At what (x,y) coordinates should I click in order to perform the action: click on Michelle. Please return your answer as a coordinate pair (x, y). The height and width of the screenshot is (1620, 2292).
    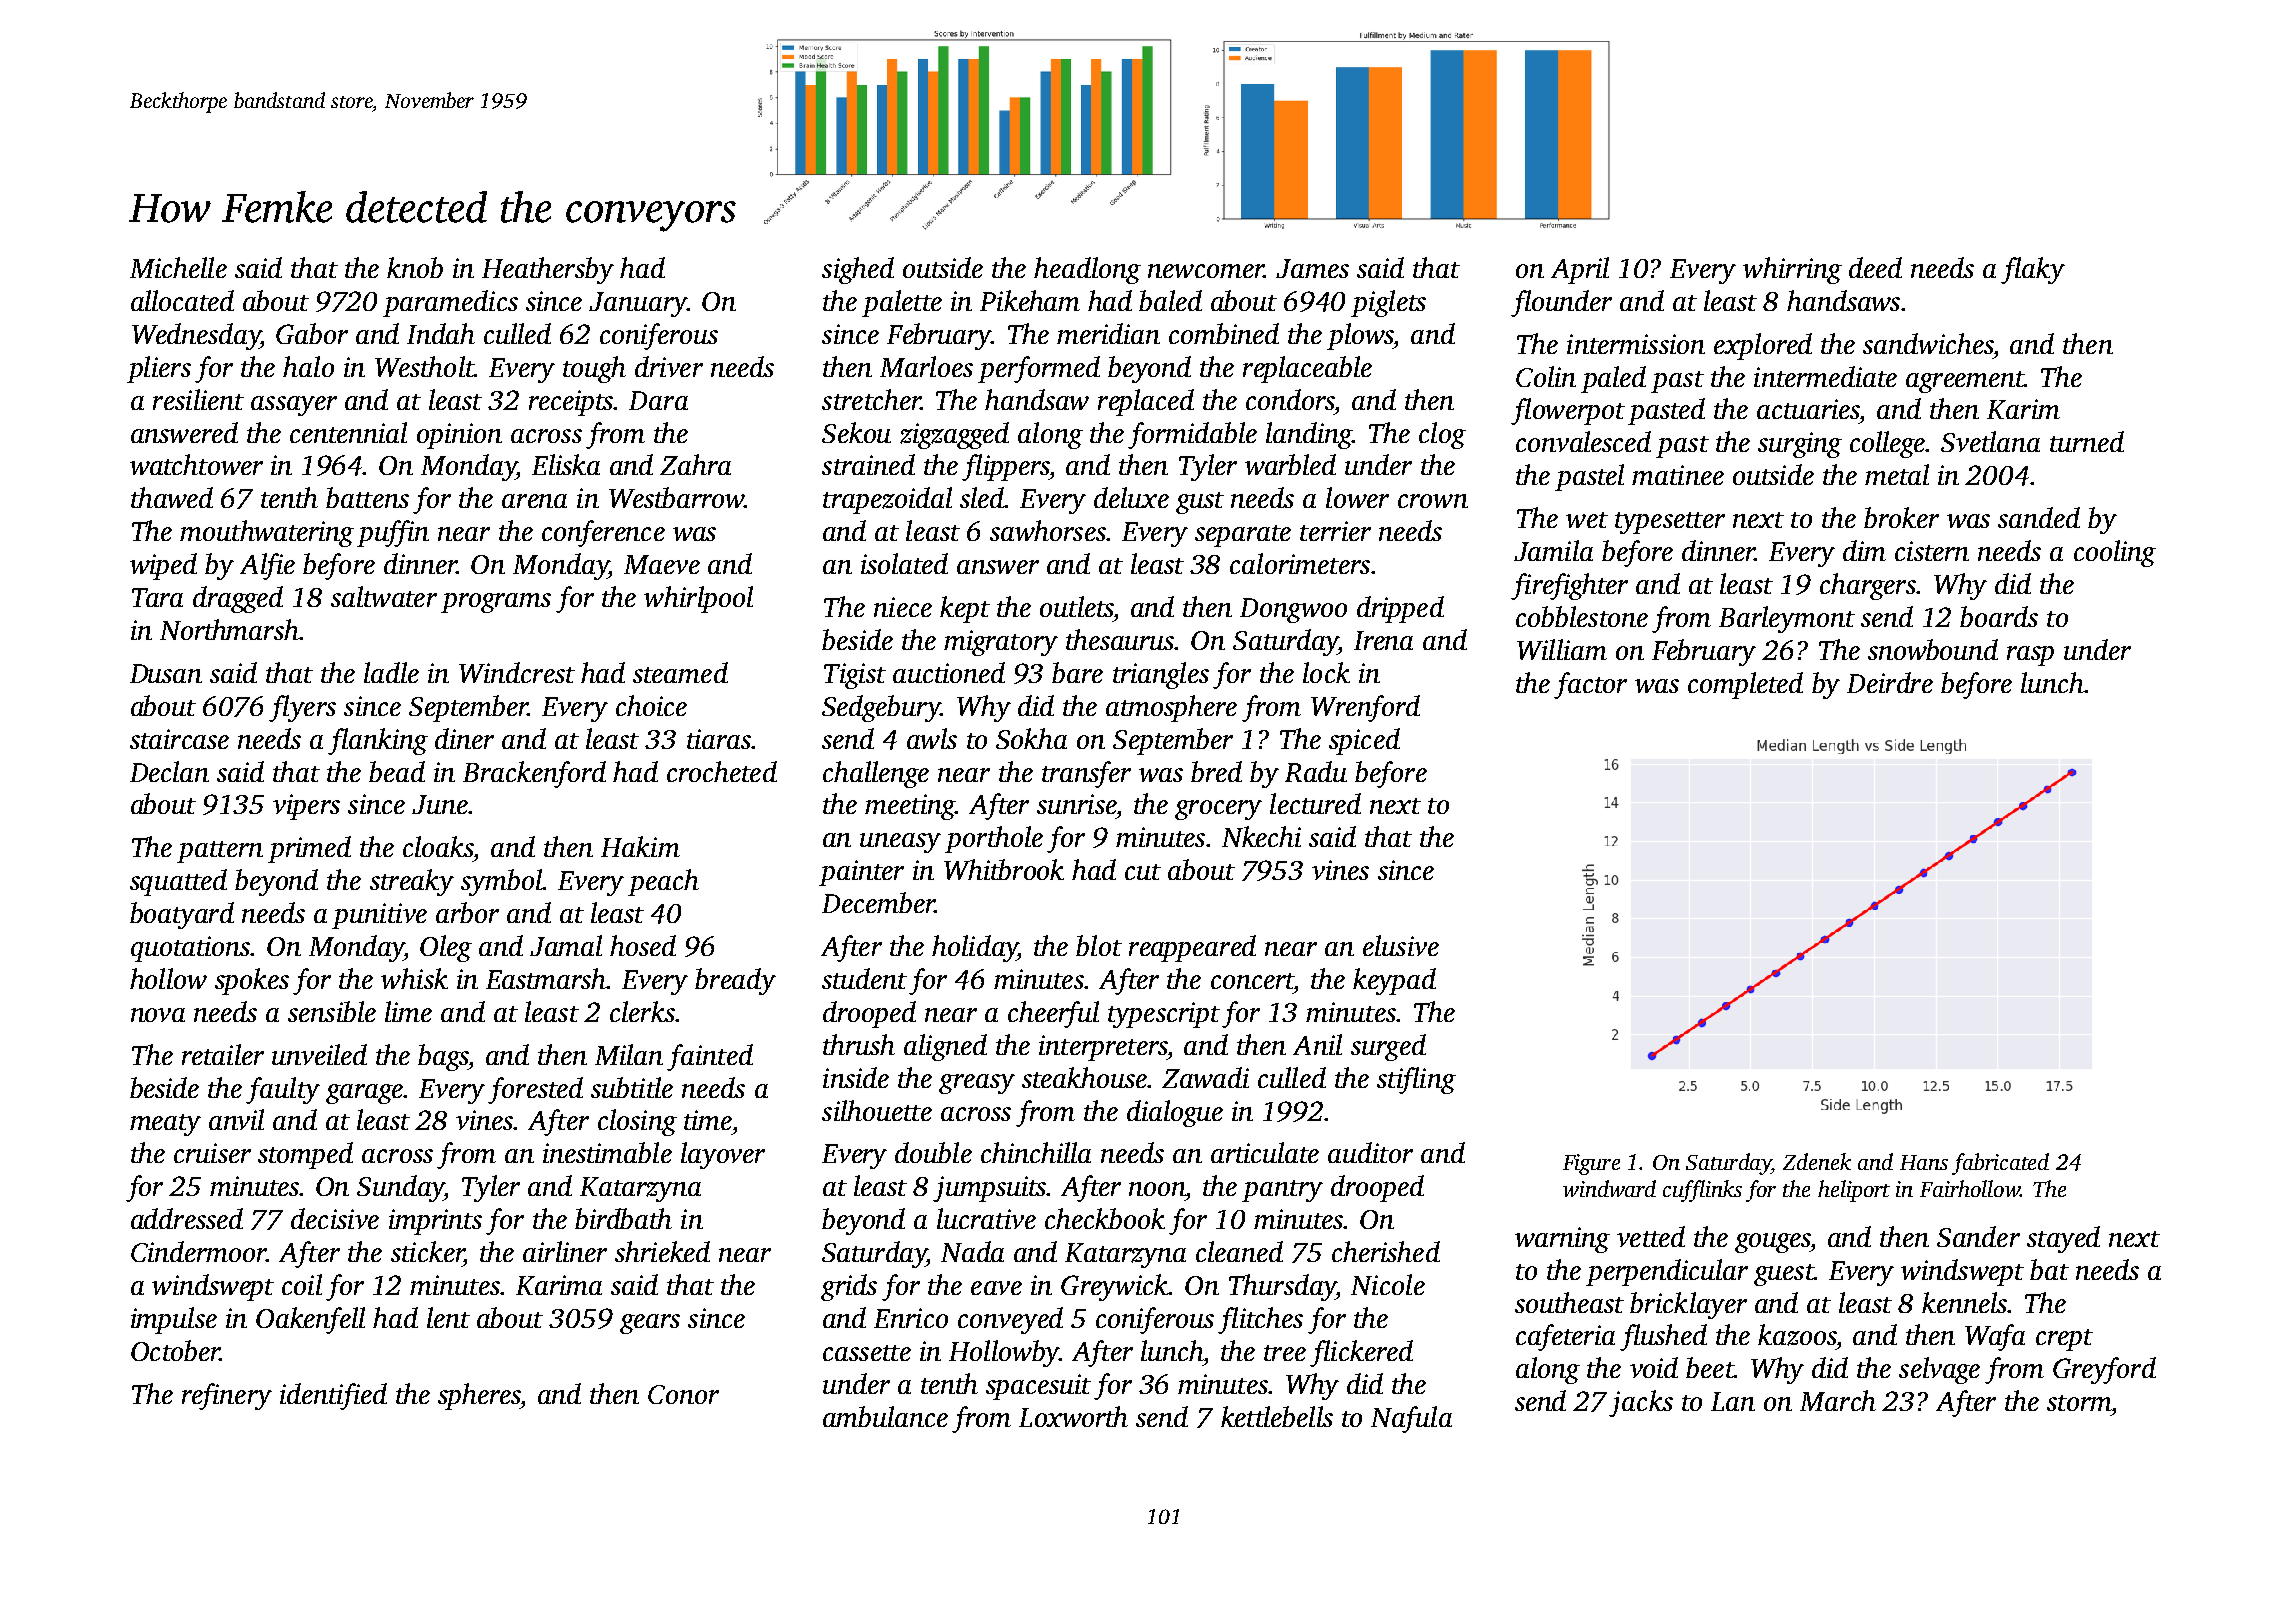
    Looking at the image, I should click on (178, 267).
